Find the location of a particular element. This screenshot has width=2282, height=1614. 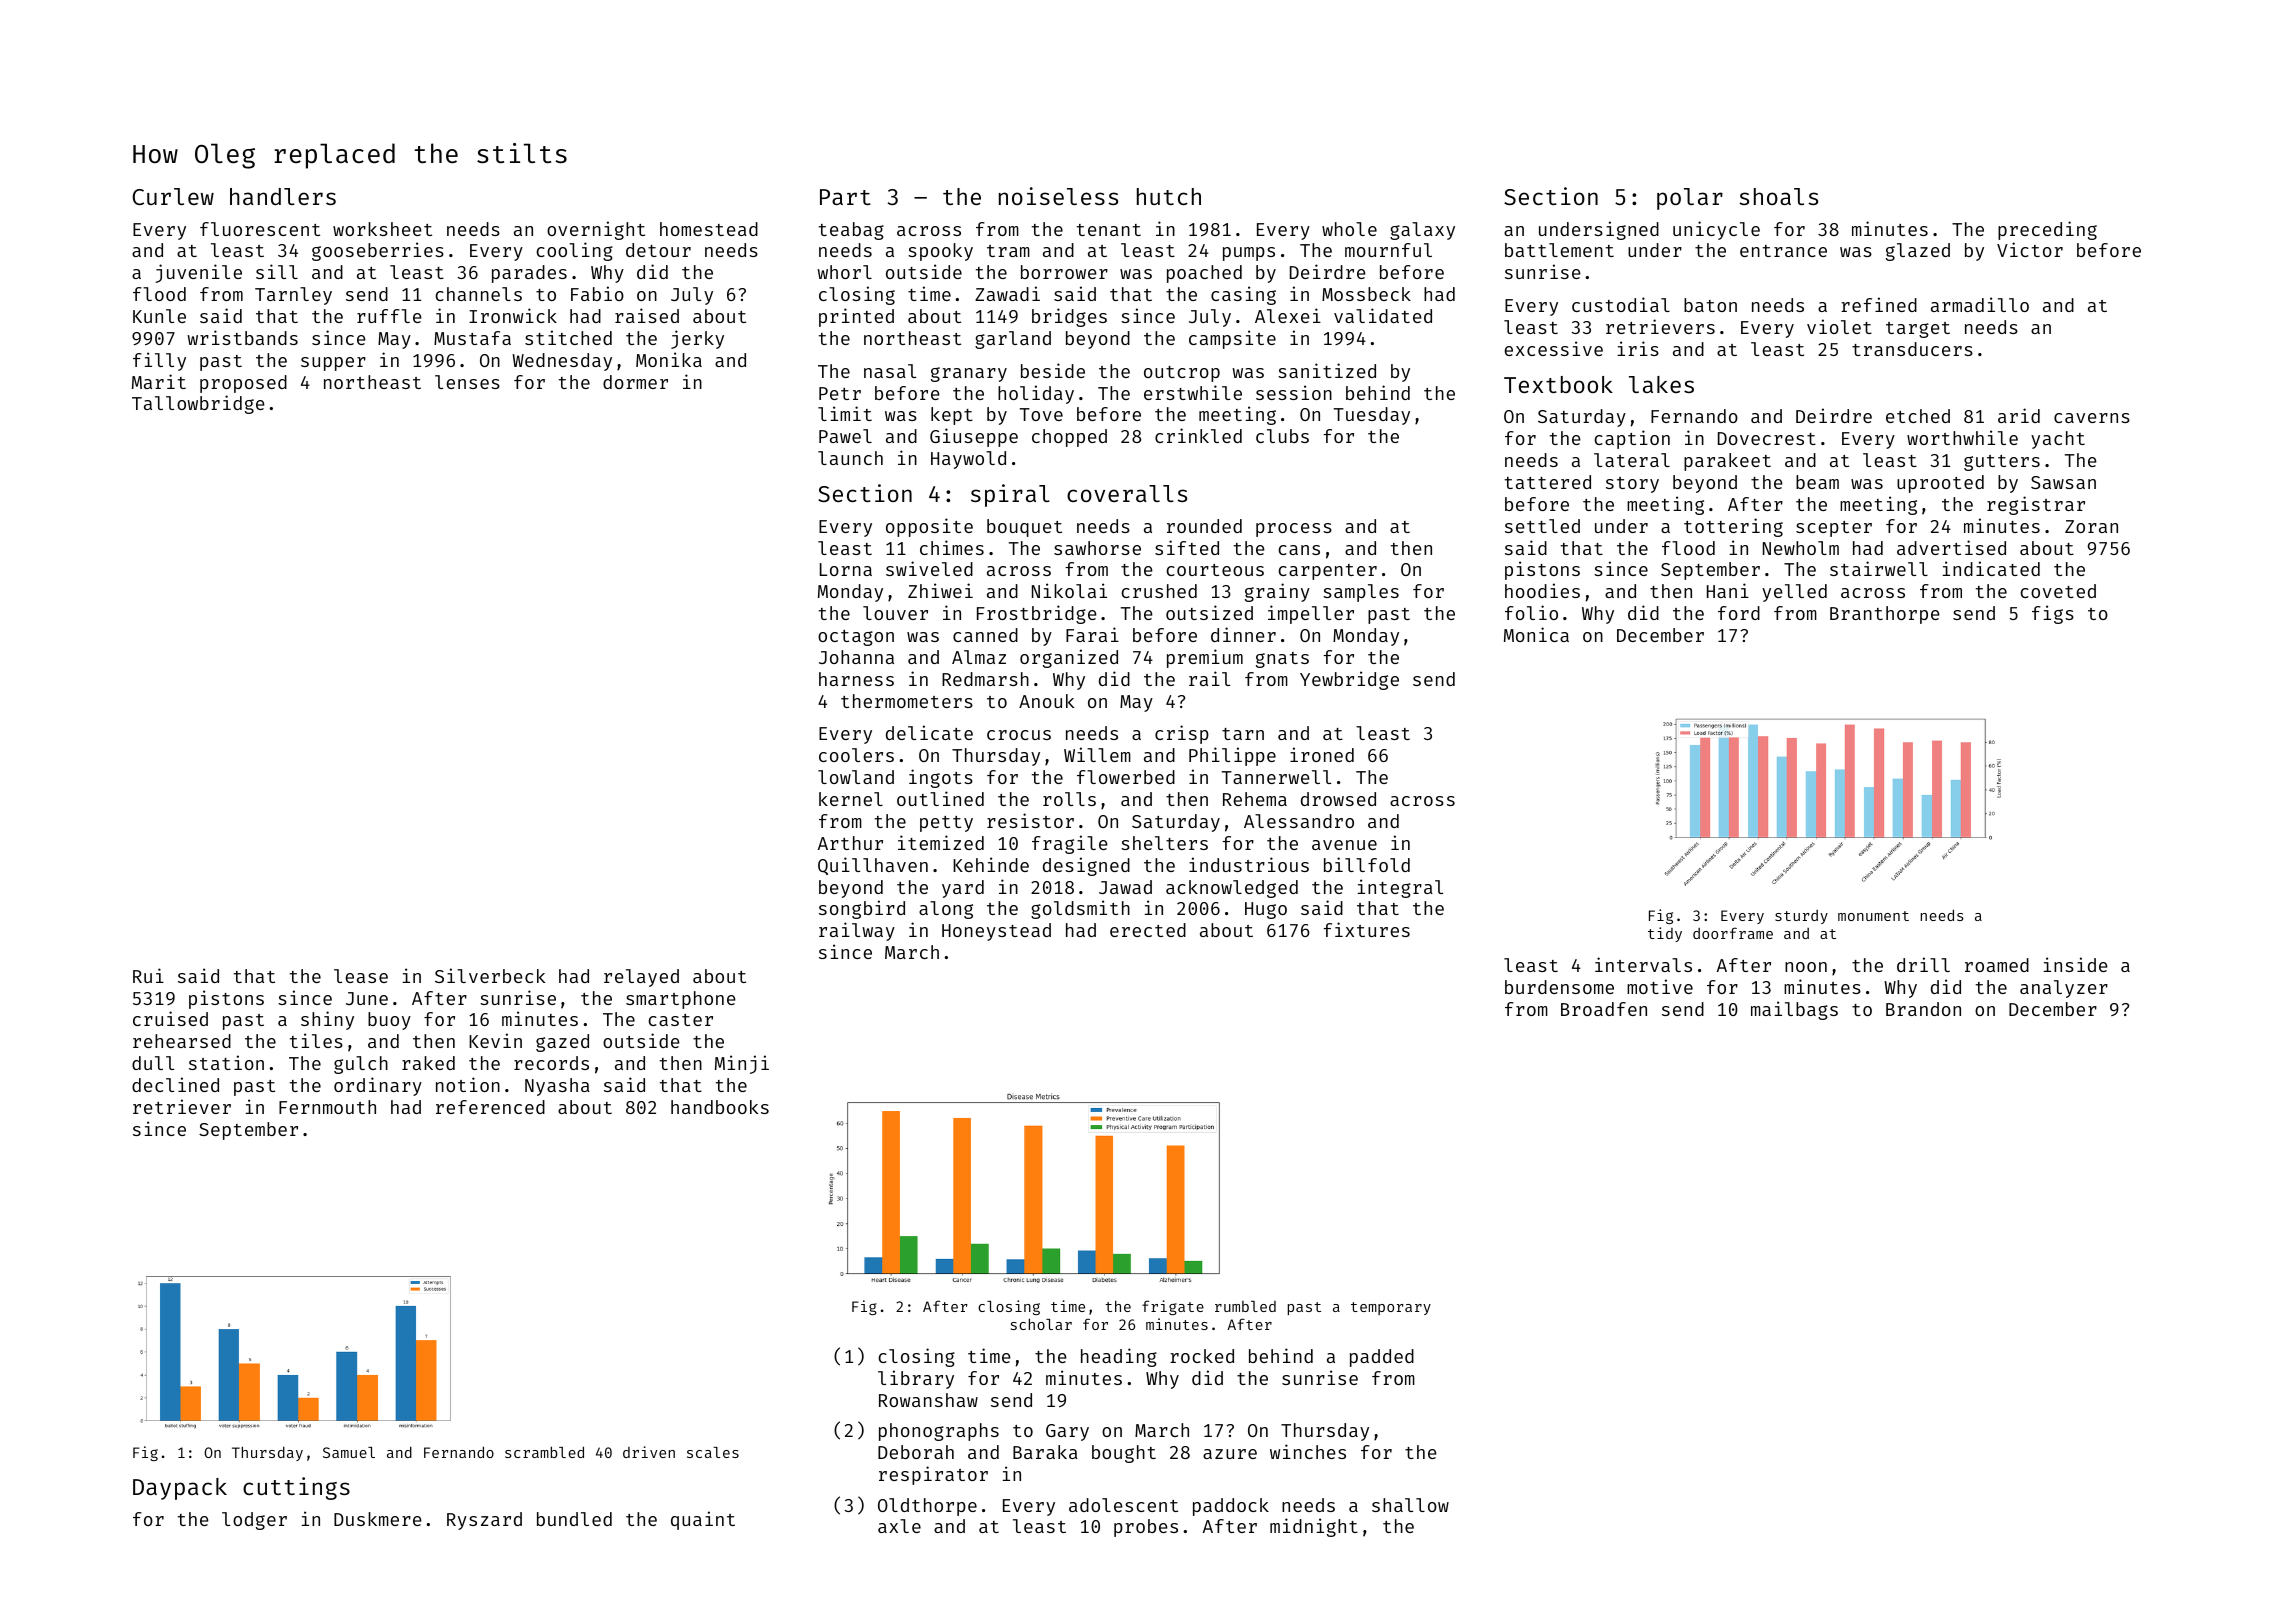

quaint is located at coordinates (703, 1520).
